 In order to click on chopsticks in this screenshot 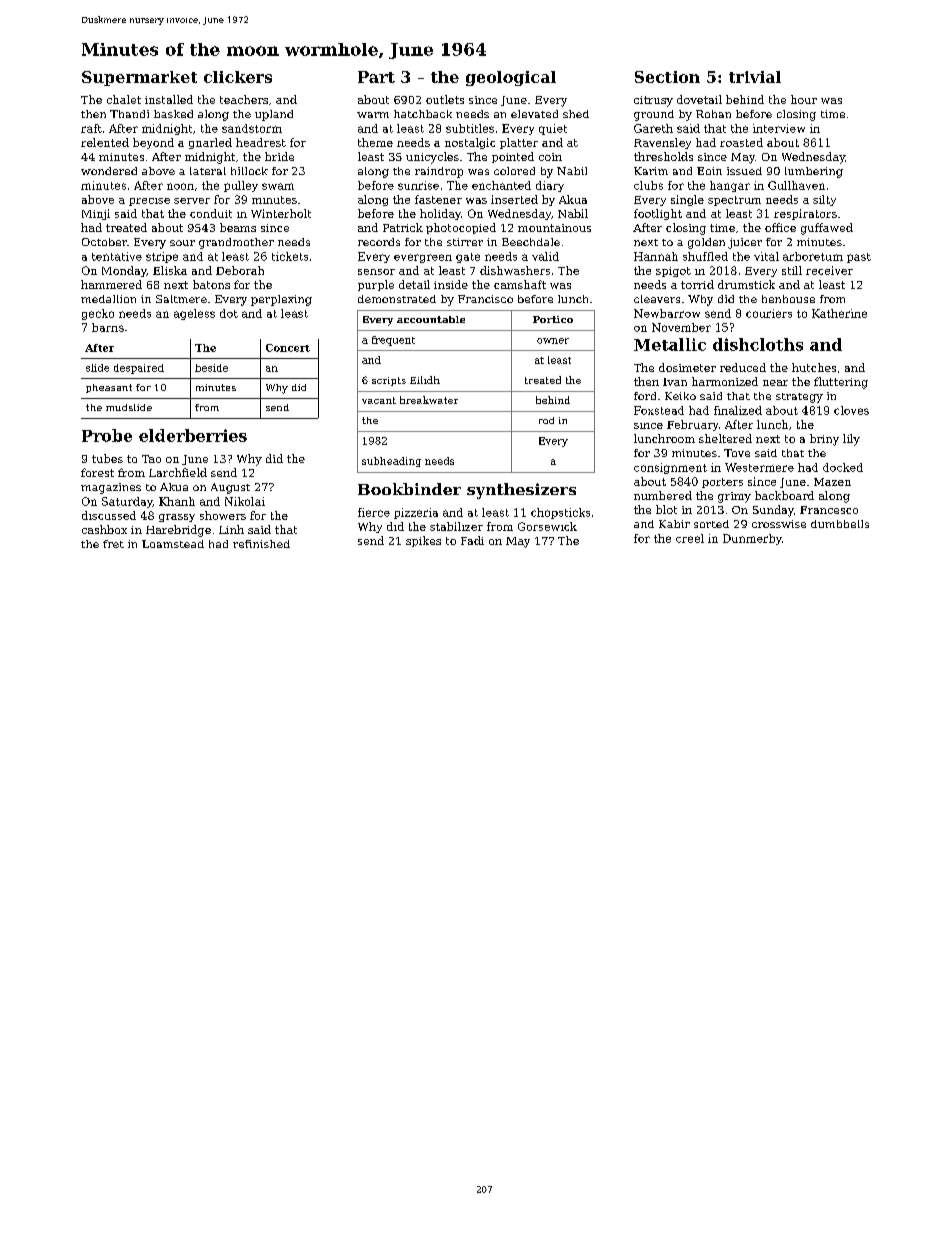, I will do `click(560, 513)`.
